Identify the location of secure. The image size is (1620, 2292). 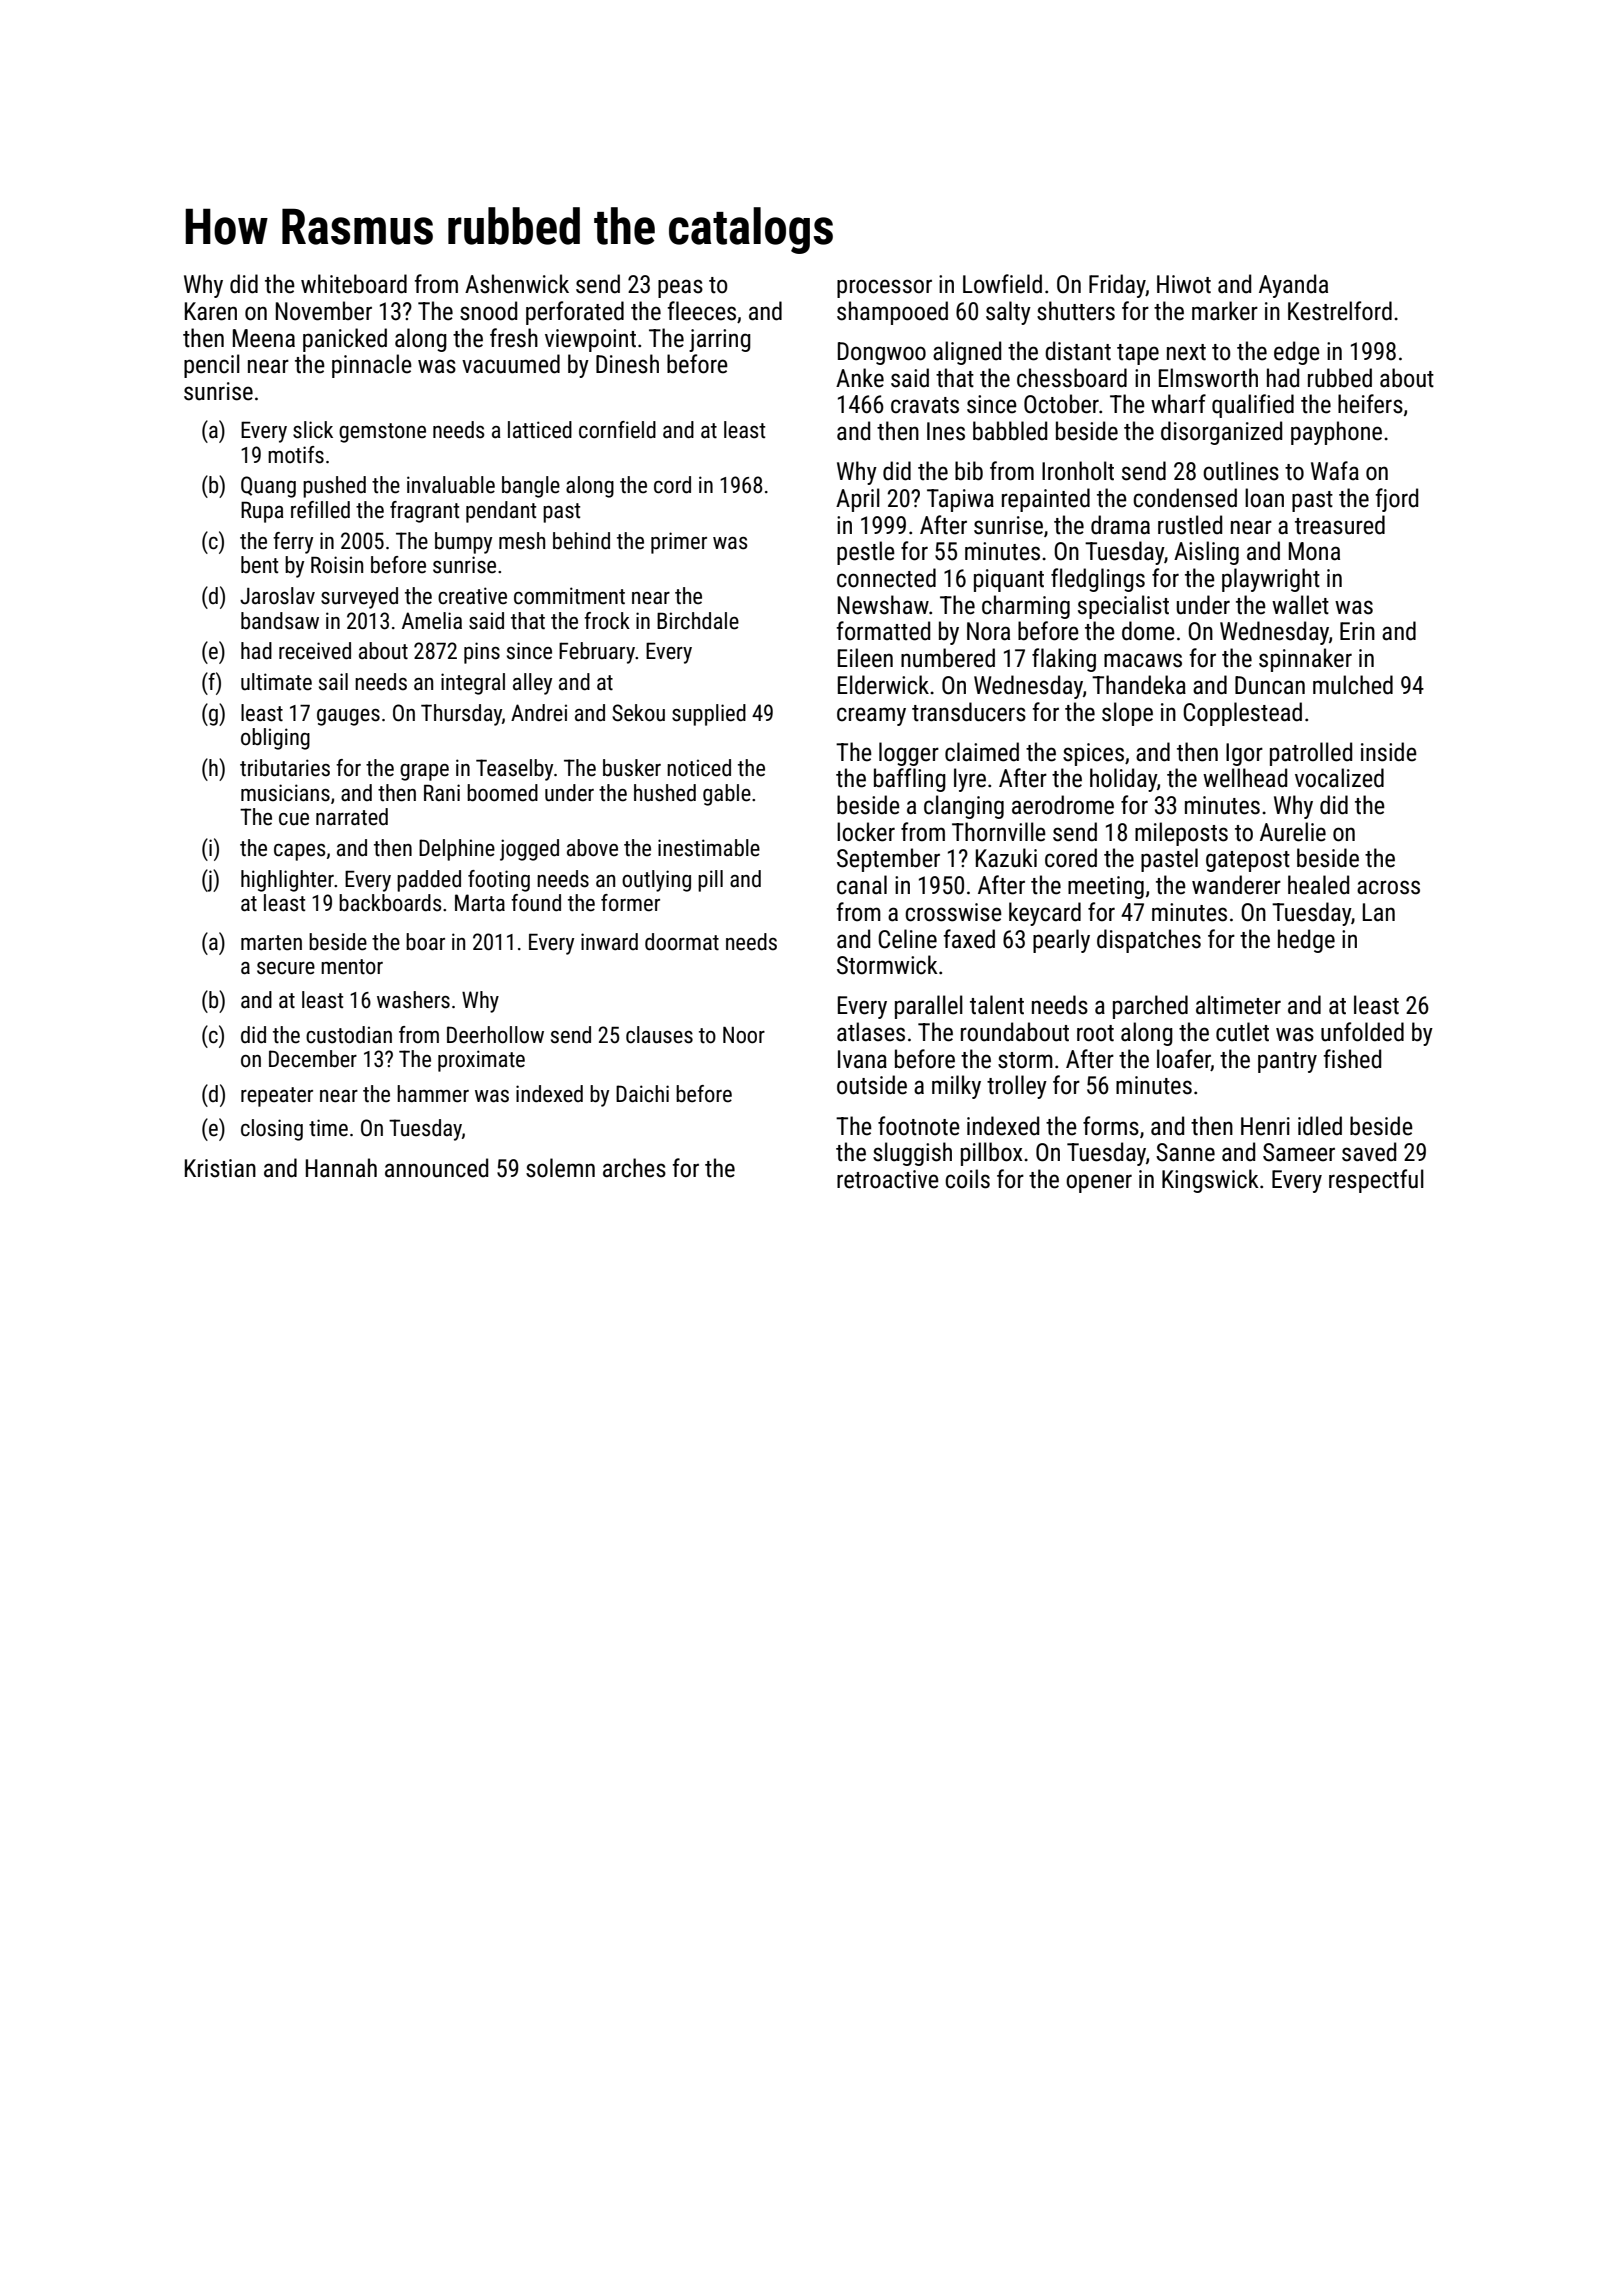
(286, 968).
